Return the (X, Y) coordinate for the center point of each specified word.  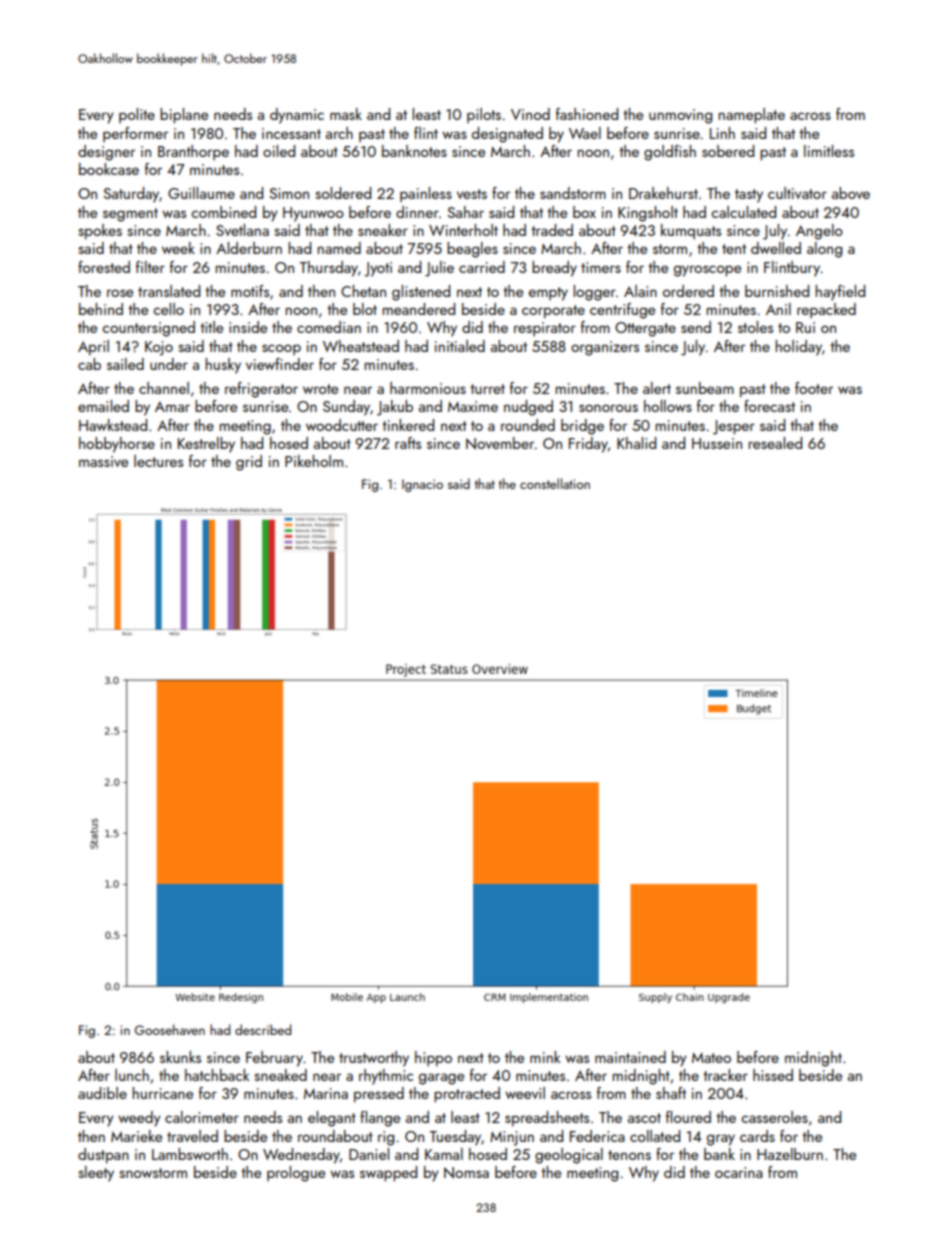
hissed (773, 1075)
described (263, 1029)
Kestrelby (206, 445)
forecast (769, 406)
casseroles (774, 1117)
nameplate (751, 116)
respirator (545, 329)
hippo (433, 1058)
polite (137, 115)
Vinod (530, 114)
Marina (326, 1093)
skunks (180, 1057)
